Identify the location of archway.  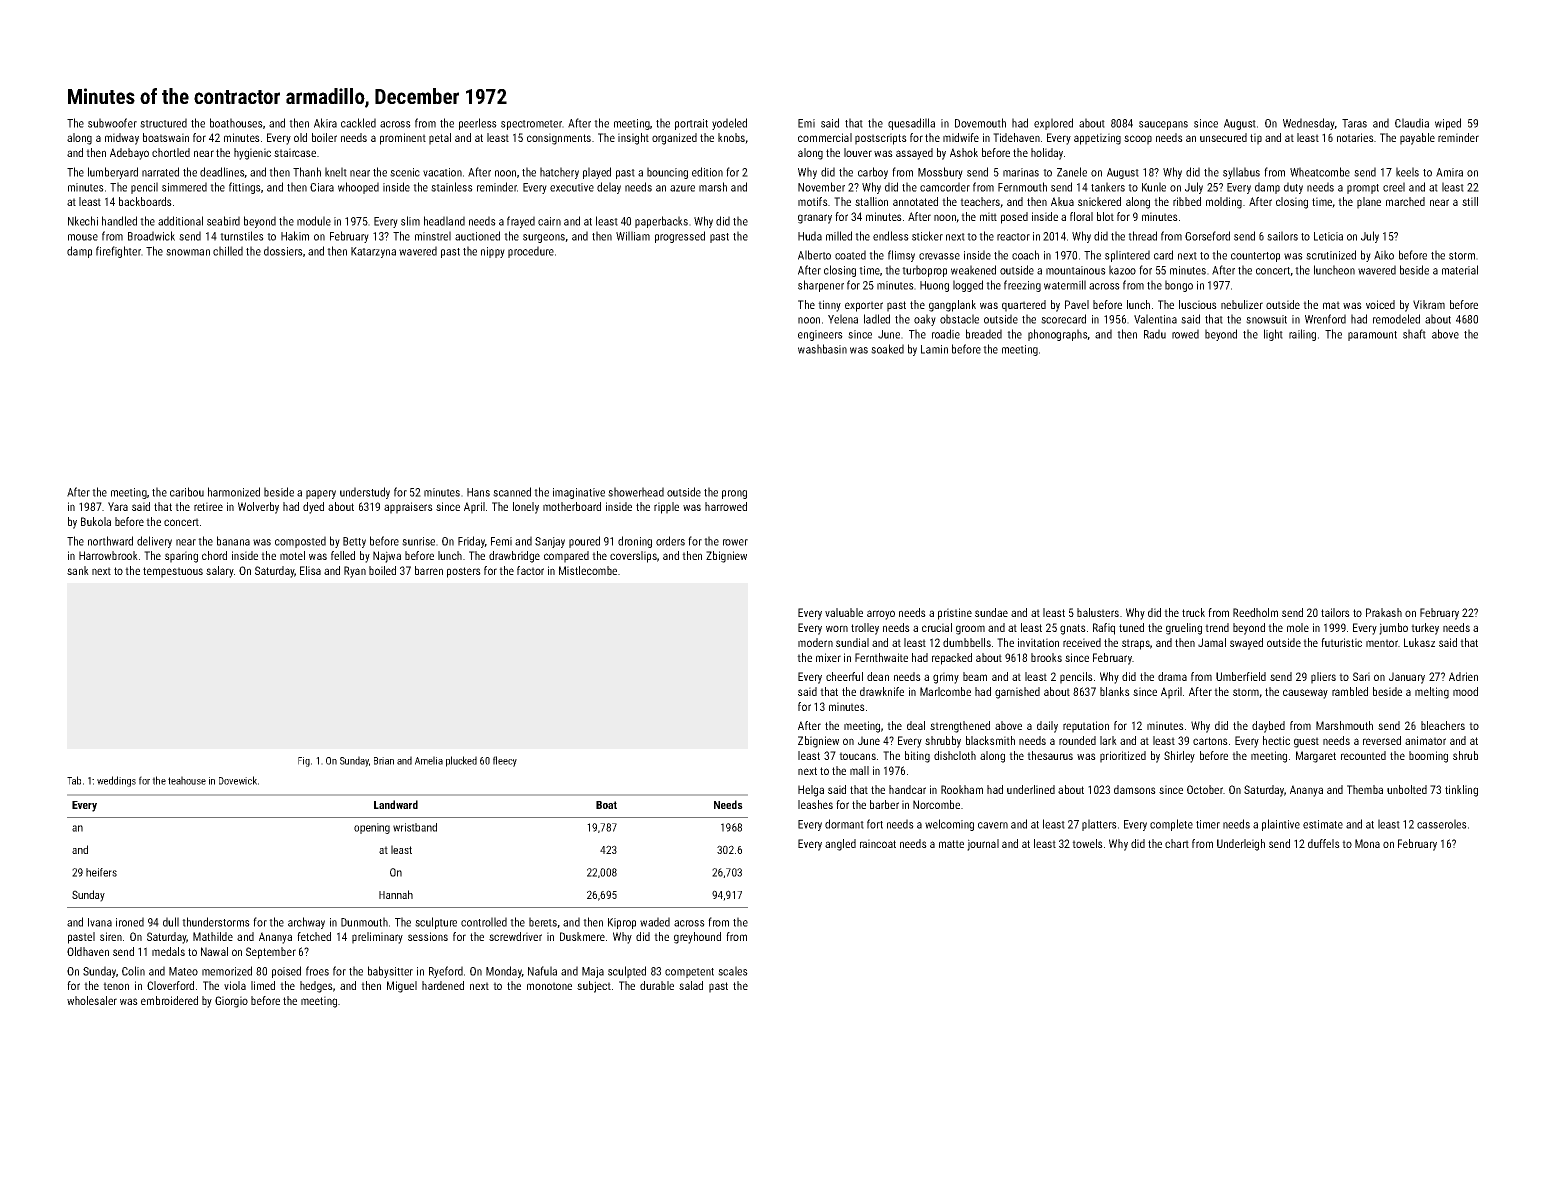
(306, 923).
